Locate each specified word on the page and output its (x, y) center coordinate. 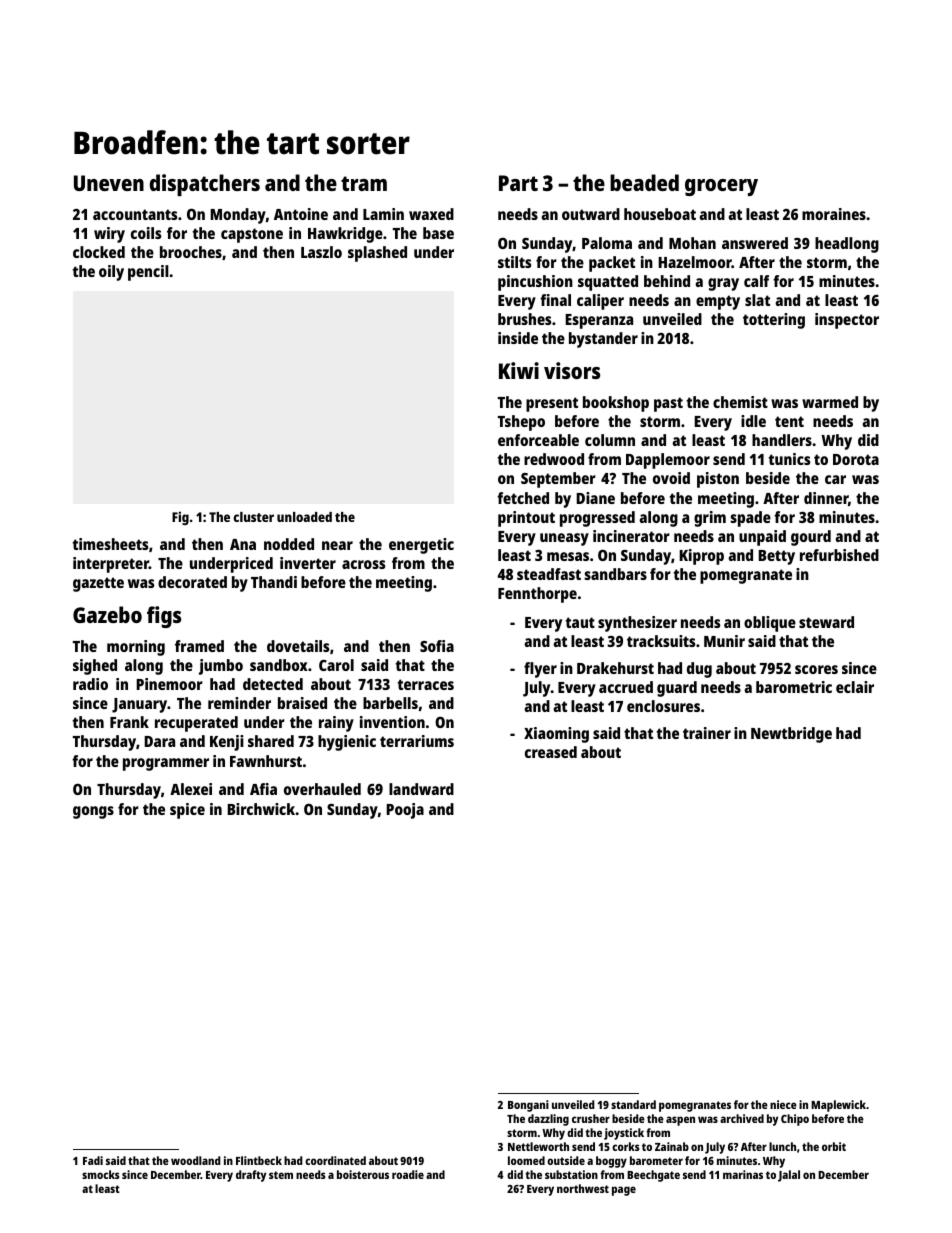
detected (273, 684)
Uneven (109, 183)
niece (783, 1104)
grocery (721, 187)
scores (816, 669)
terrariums (417, 741)
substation (571, 1174)
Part (518, 183)
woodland (196, 1160)
